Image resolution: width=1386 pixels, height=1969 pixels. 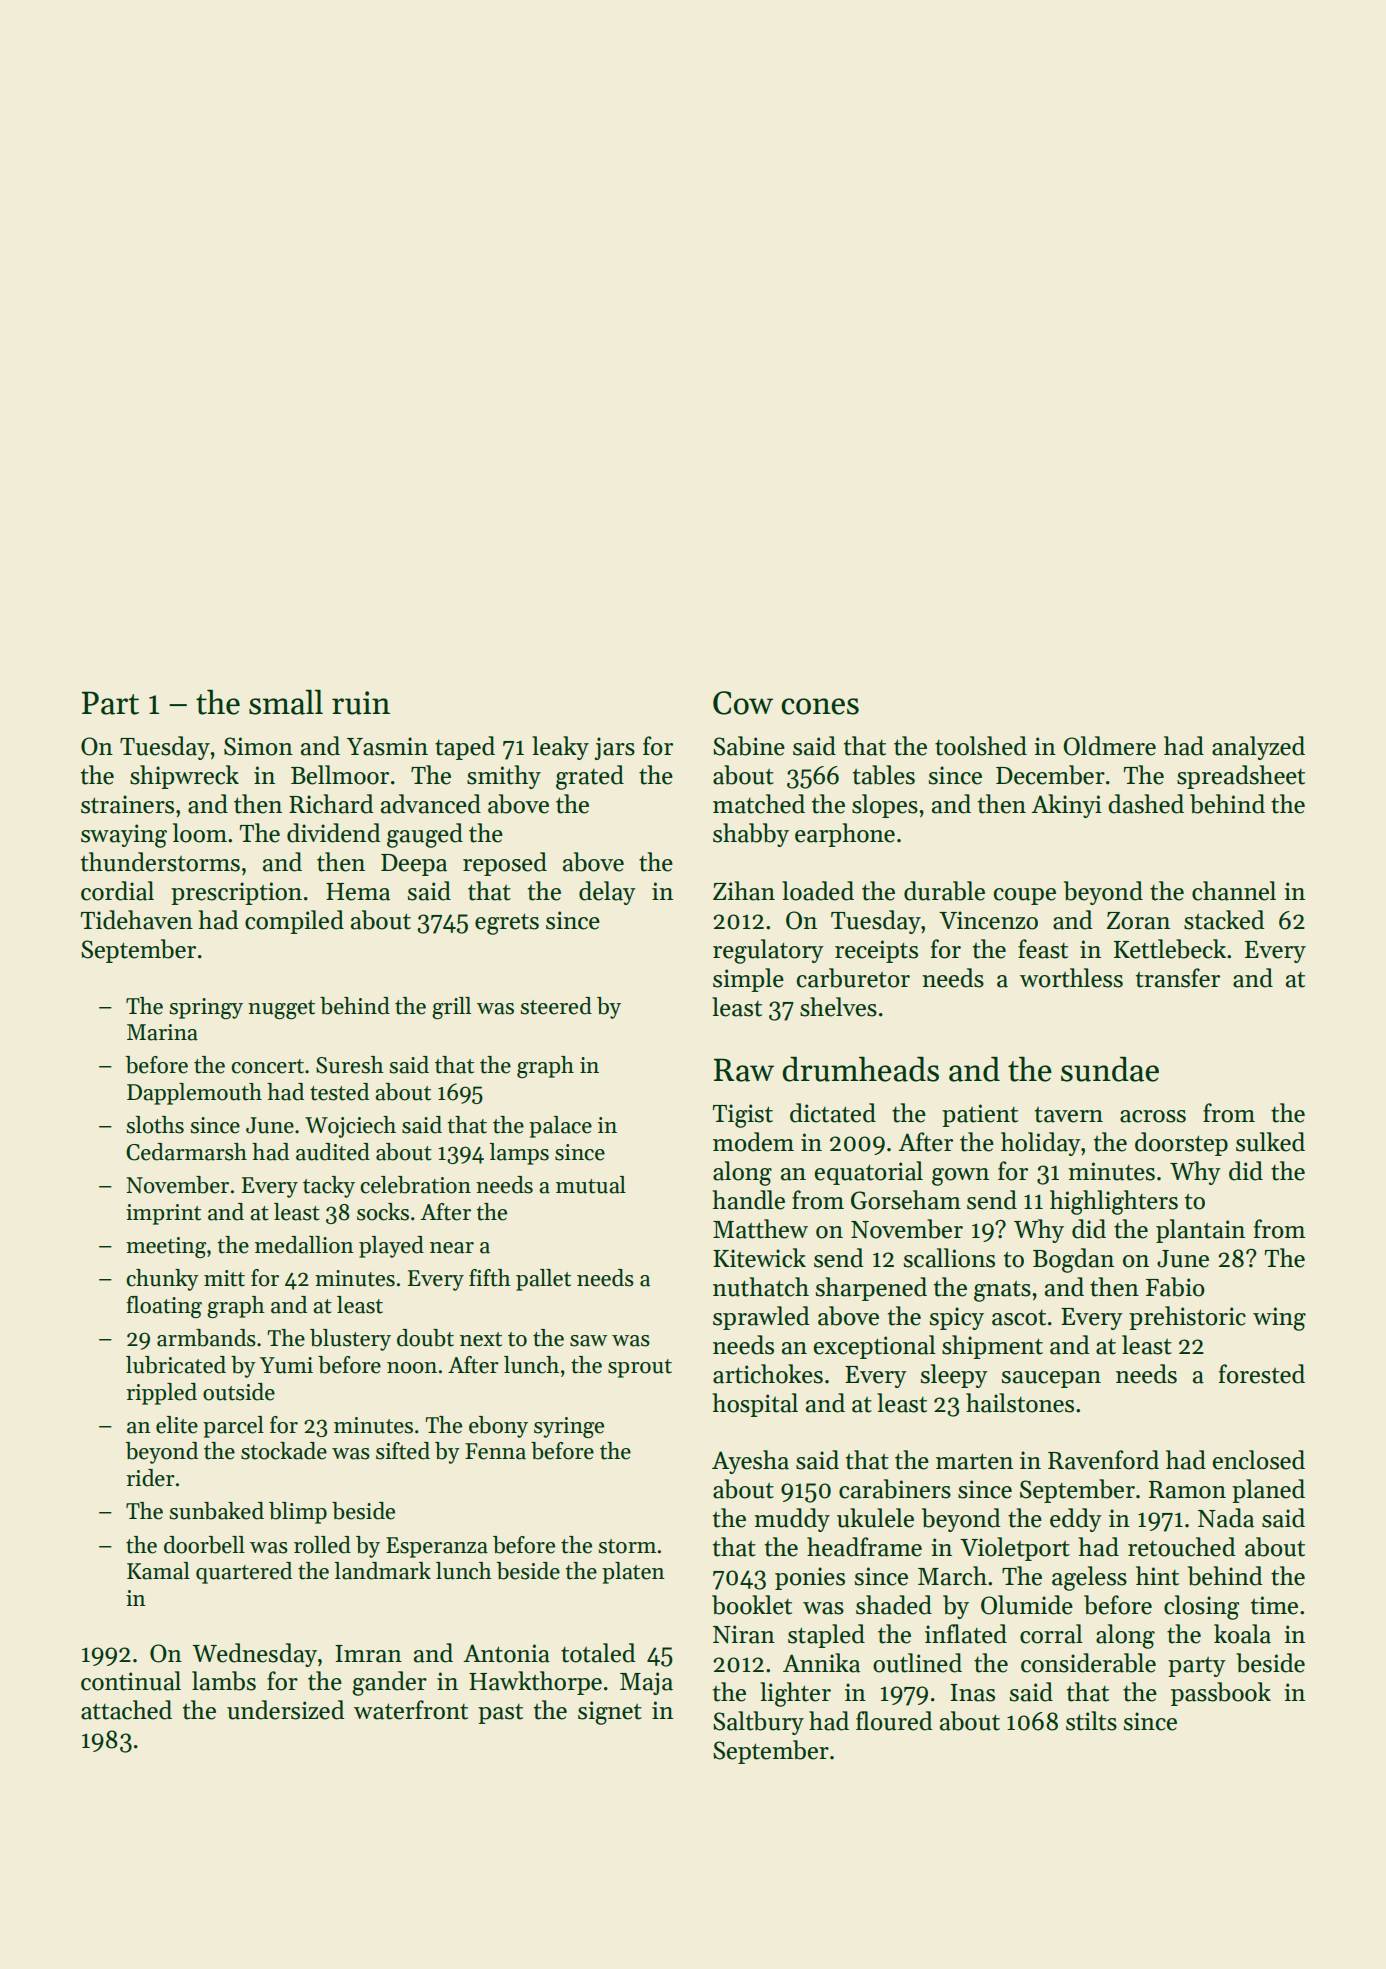 What do you see at coordinates (1019, 1318) in the page?
I see `ascot` at bounding box center [1019, 1318].
